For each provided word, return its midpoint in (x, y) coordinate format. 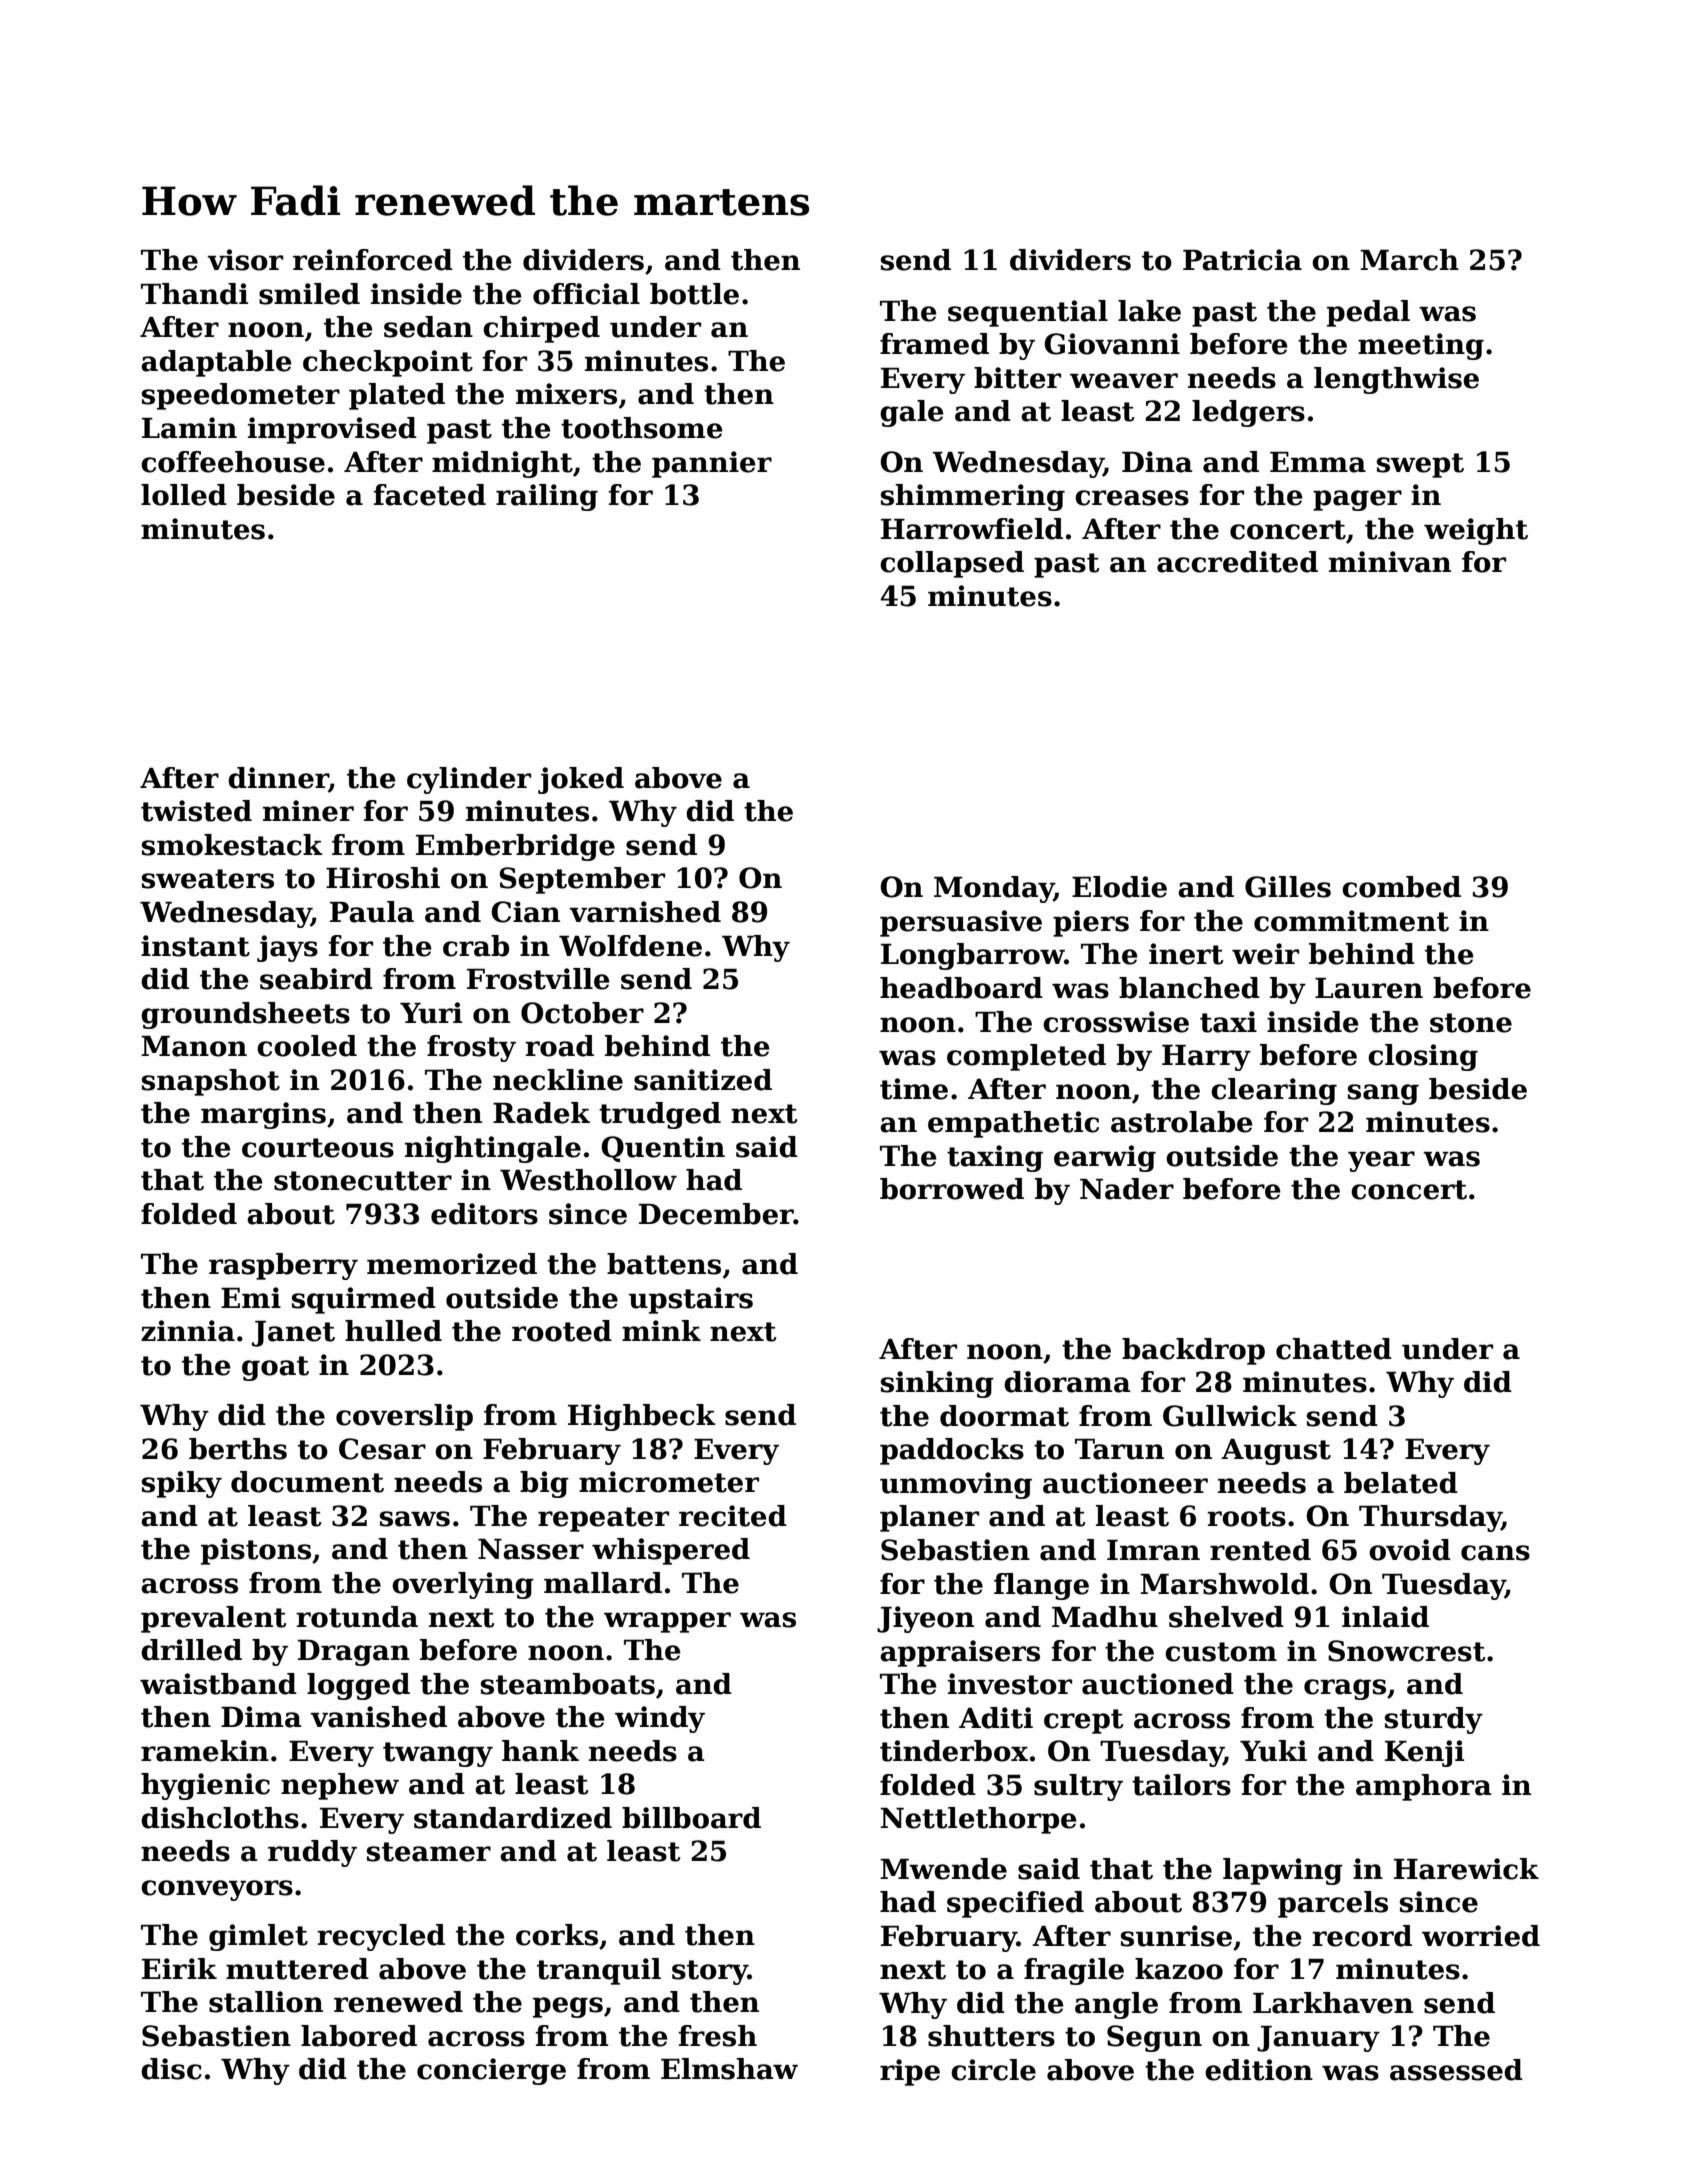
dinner (278, 779)
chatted (1334, 1349)
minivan (1390, 562)
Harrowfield (972, 529)
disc (171, 2069)
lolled (184, 495)
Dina (1157, 462)
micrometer (669, 1482)
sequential (1028, 313)
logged (358, 1686)
